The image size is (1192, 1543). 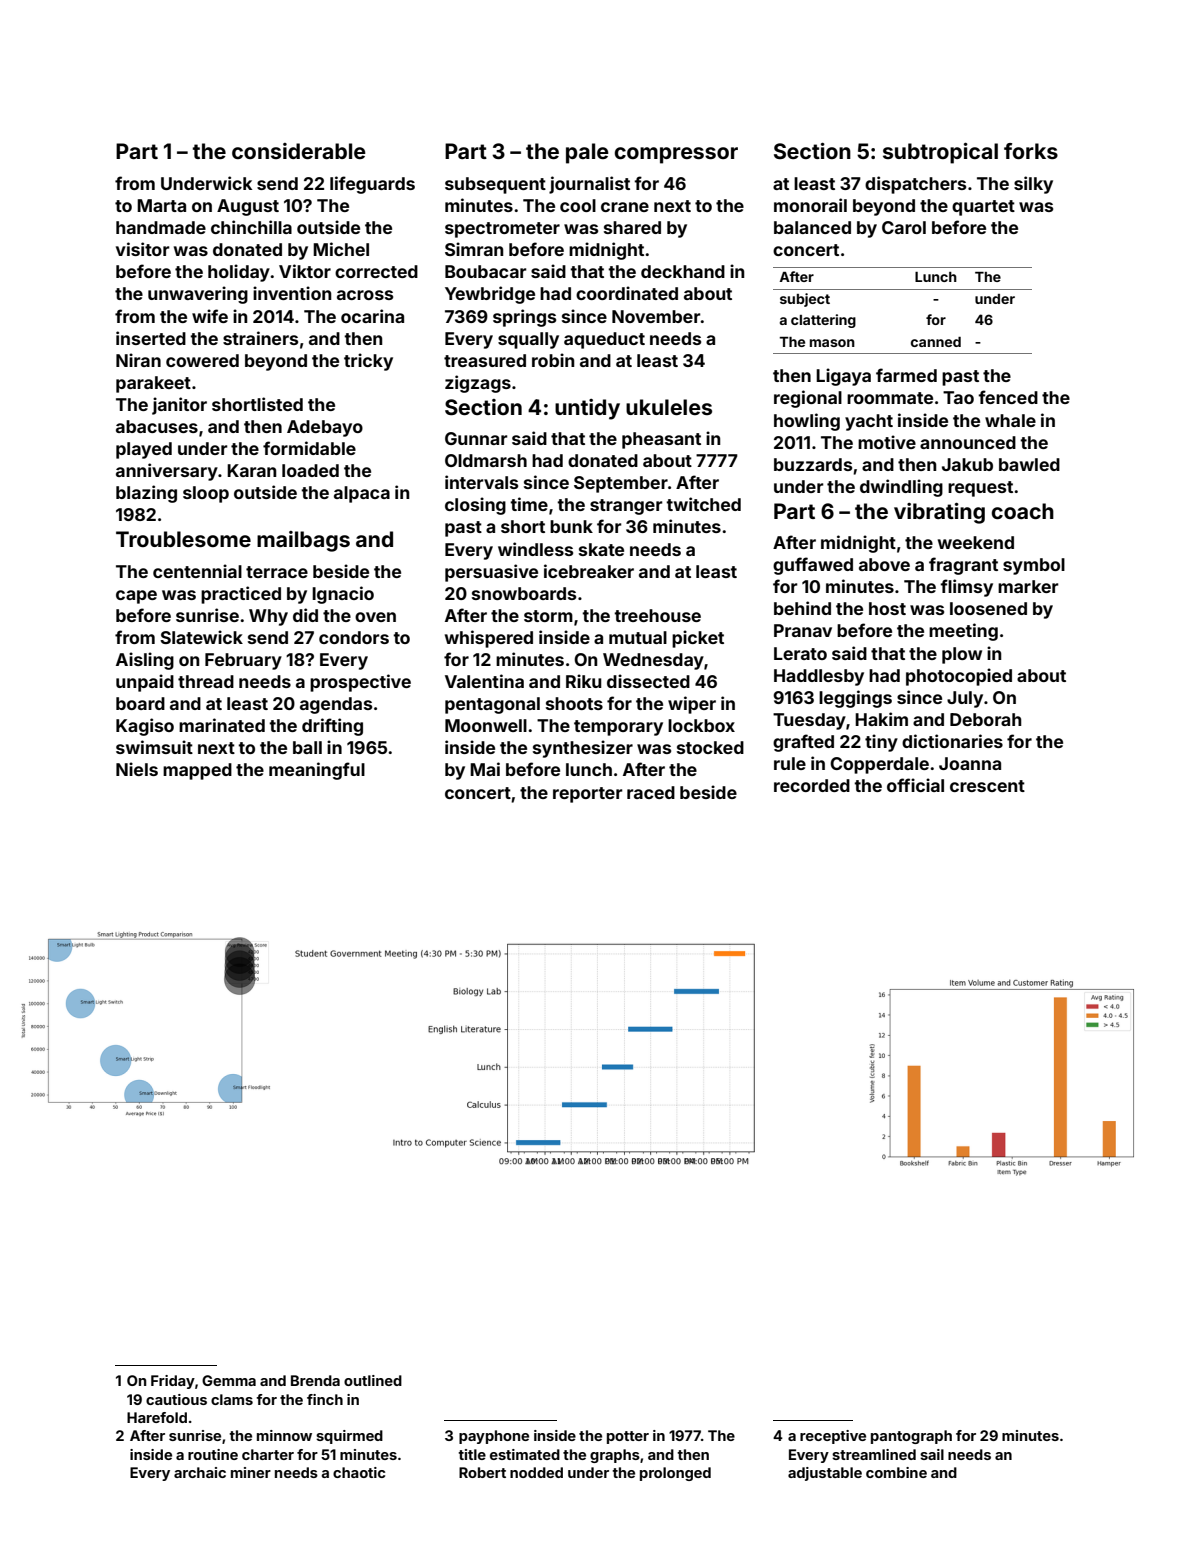 I want to click on archaic, so click(x=200, y=1472).
